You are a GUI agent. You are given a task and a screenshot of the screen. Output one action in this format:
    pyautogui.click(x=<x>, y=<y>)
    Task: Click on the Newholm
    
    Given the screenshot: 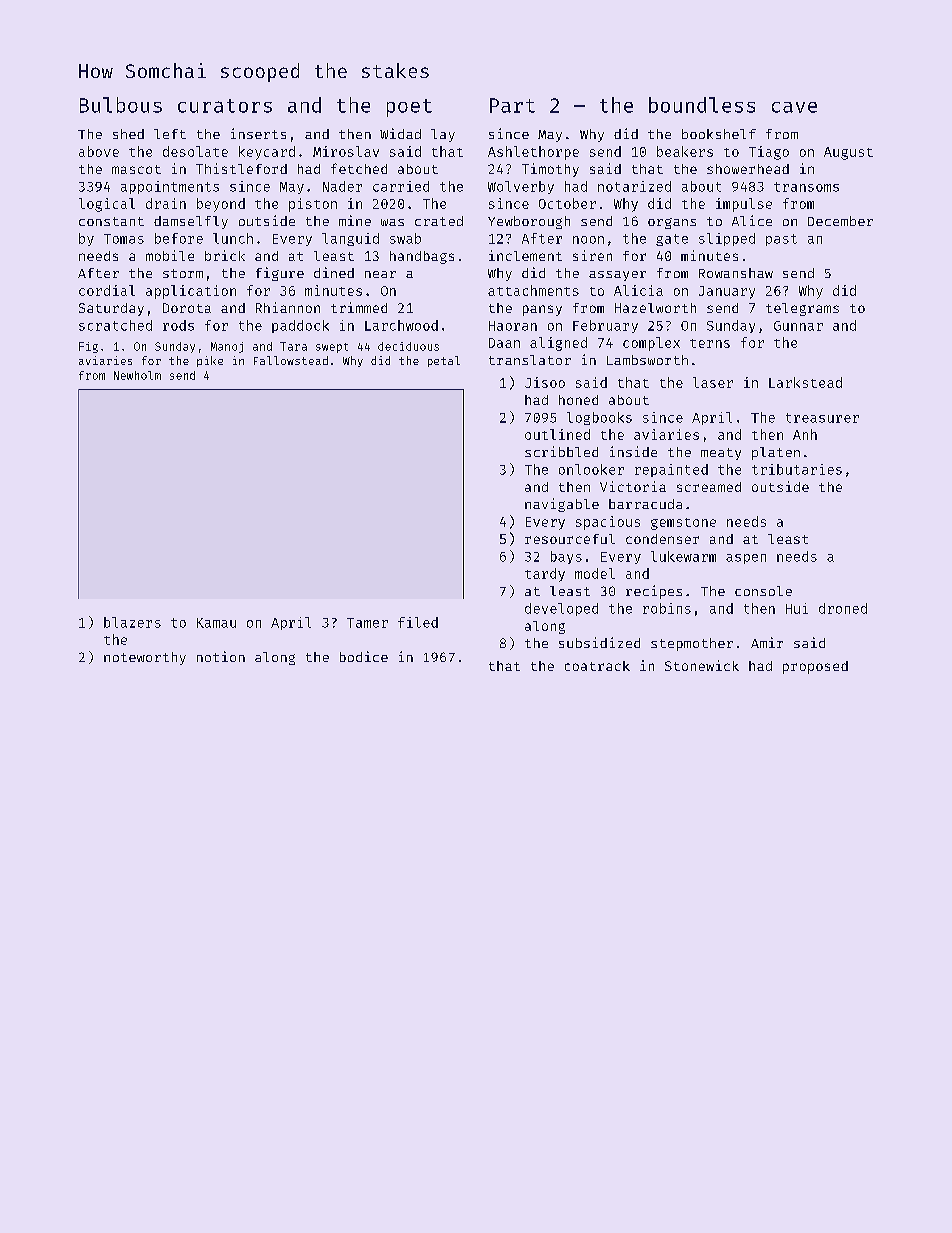 What is the action you would take?
    pyautogui.click(x=137, y=375)
